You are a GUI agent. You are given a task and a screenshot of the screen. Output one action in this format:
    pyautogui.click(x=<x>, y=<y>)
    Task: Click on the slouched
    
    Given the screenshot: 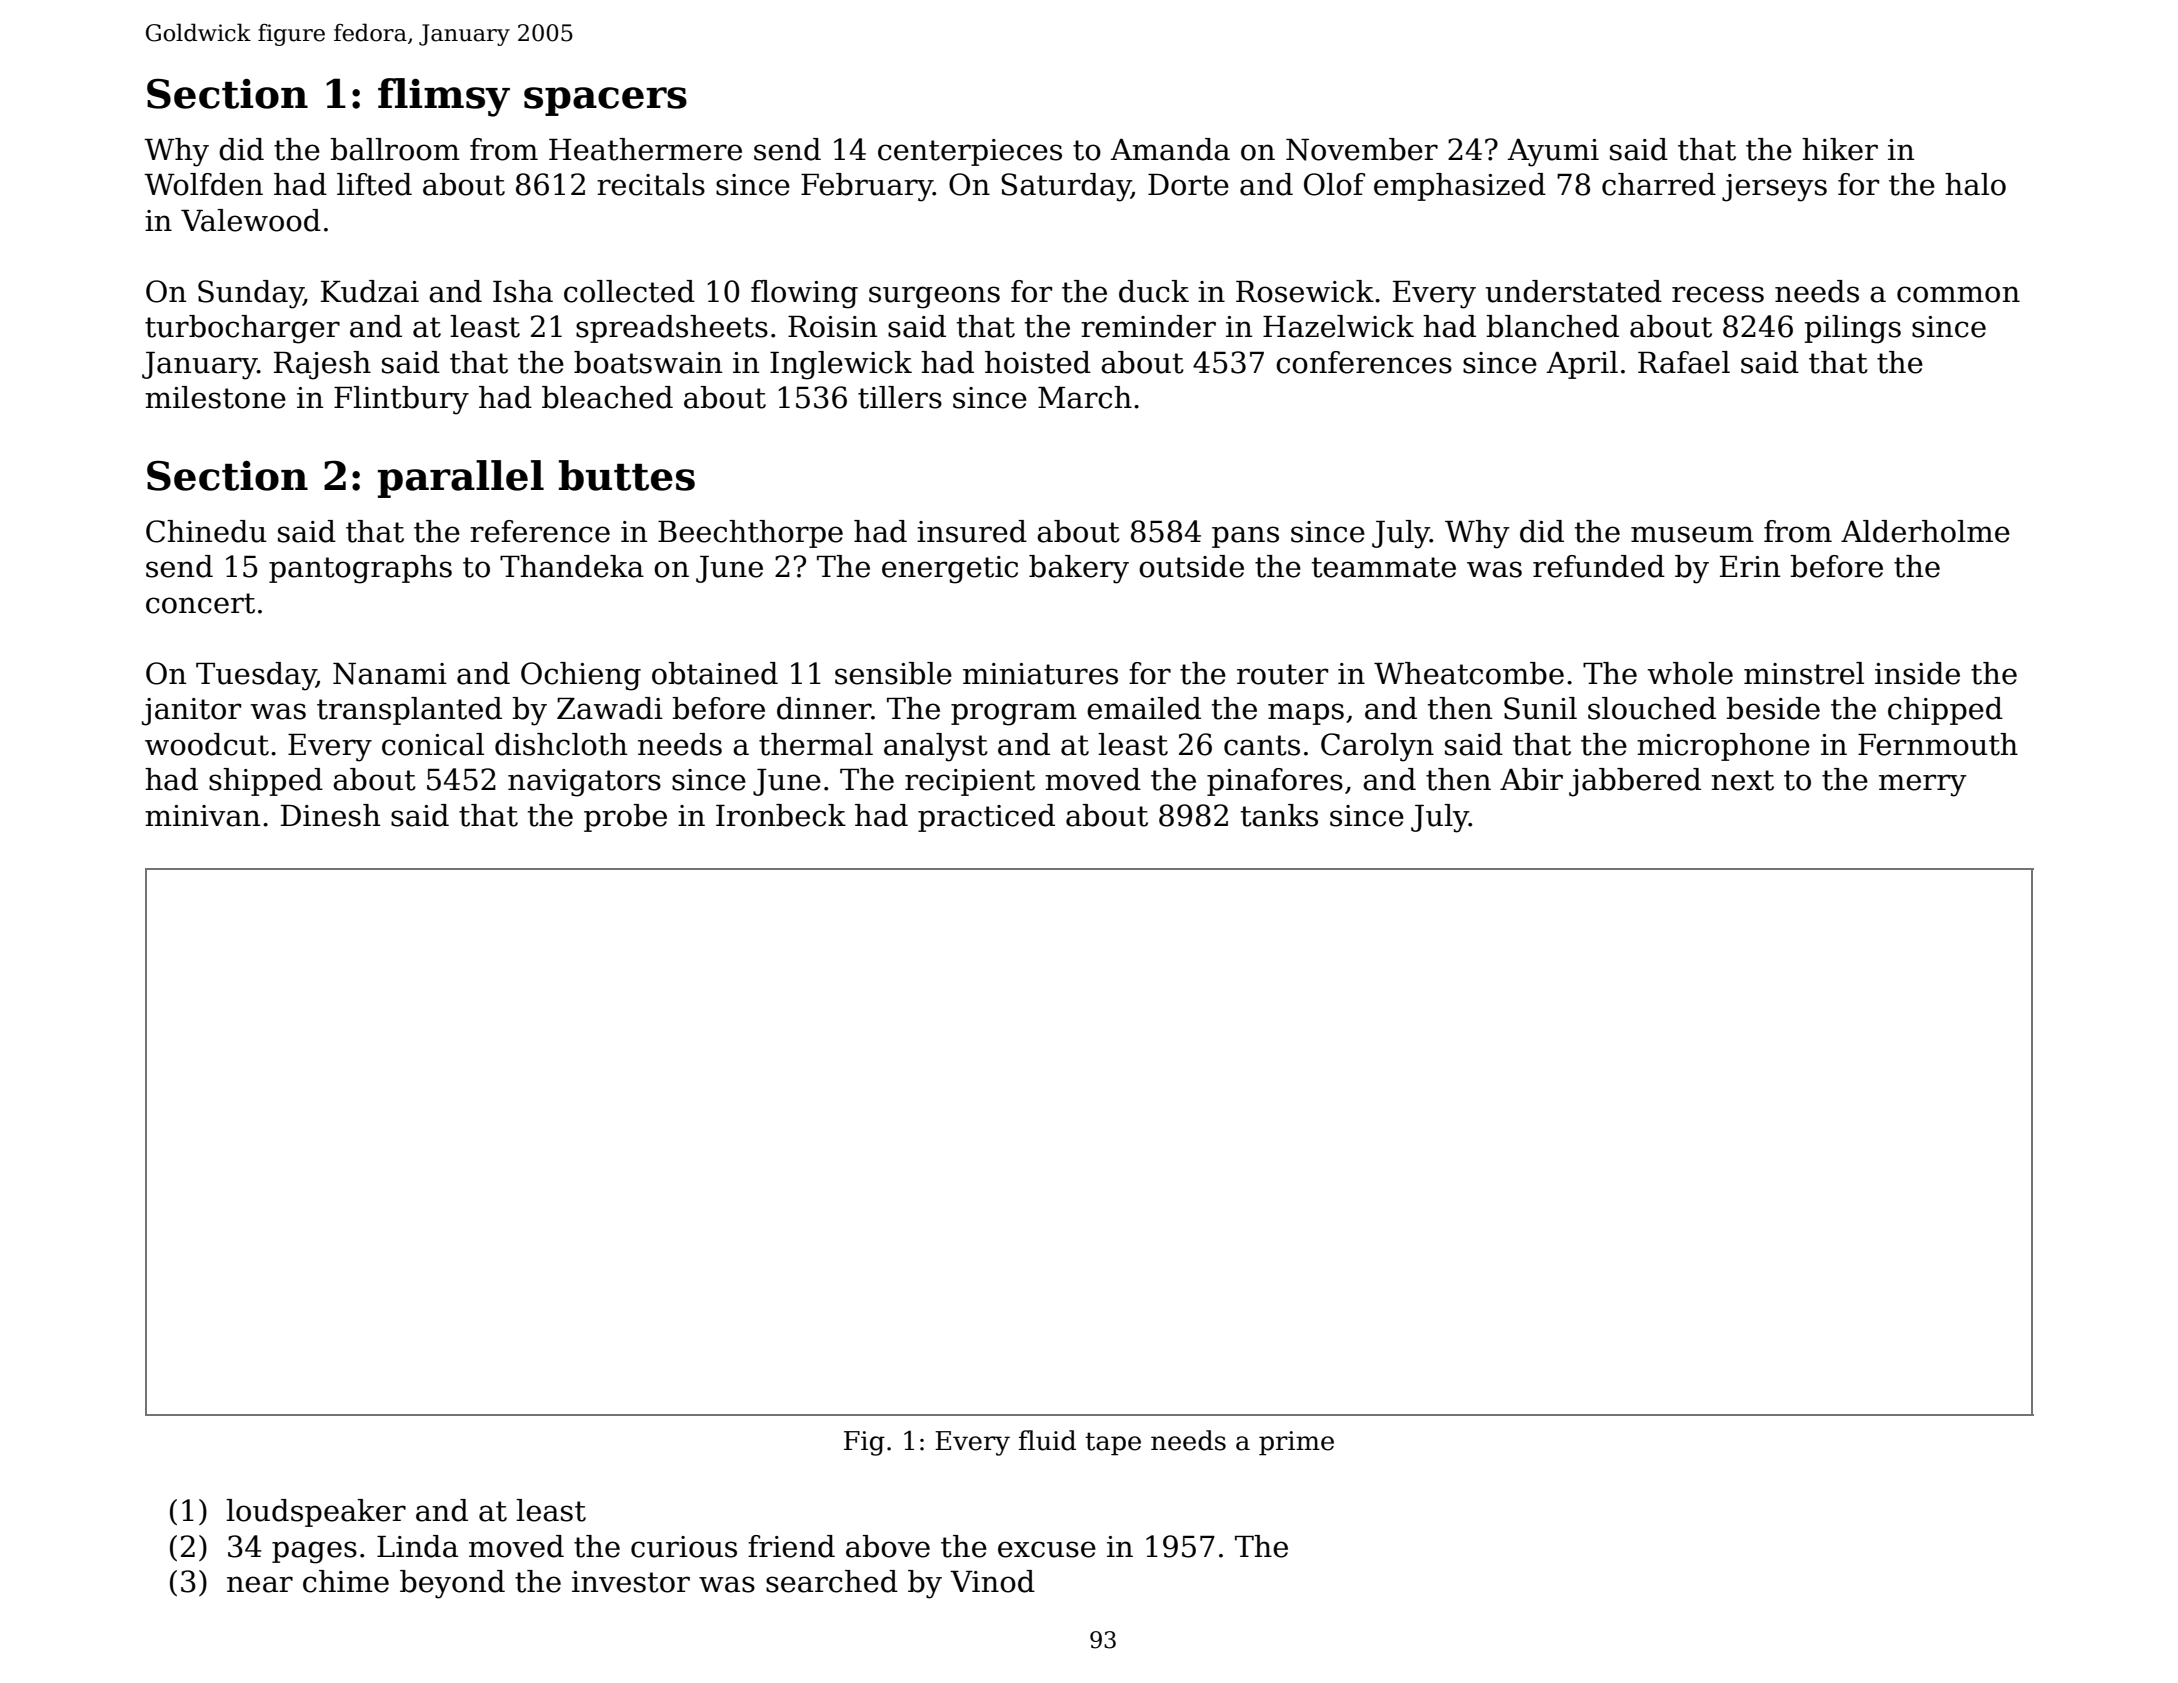 What is the action you would take?
    pyautogui.click(x=1652, y=708)
